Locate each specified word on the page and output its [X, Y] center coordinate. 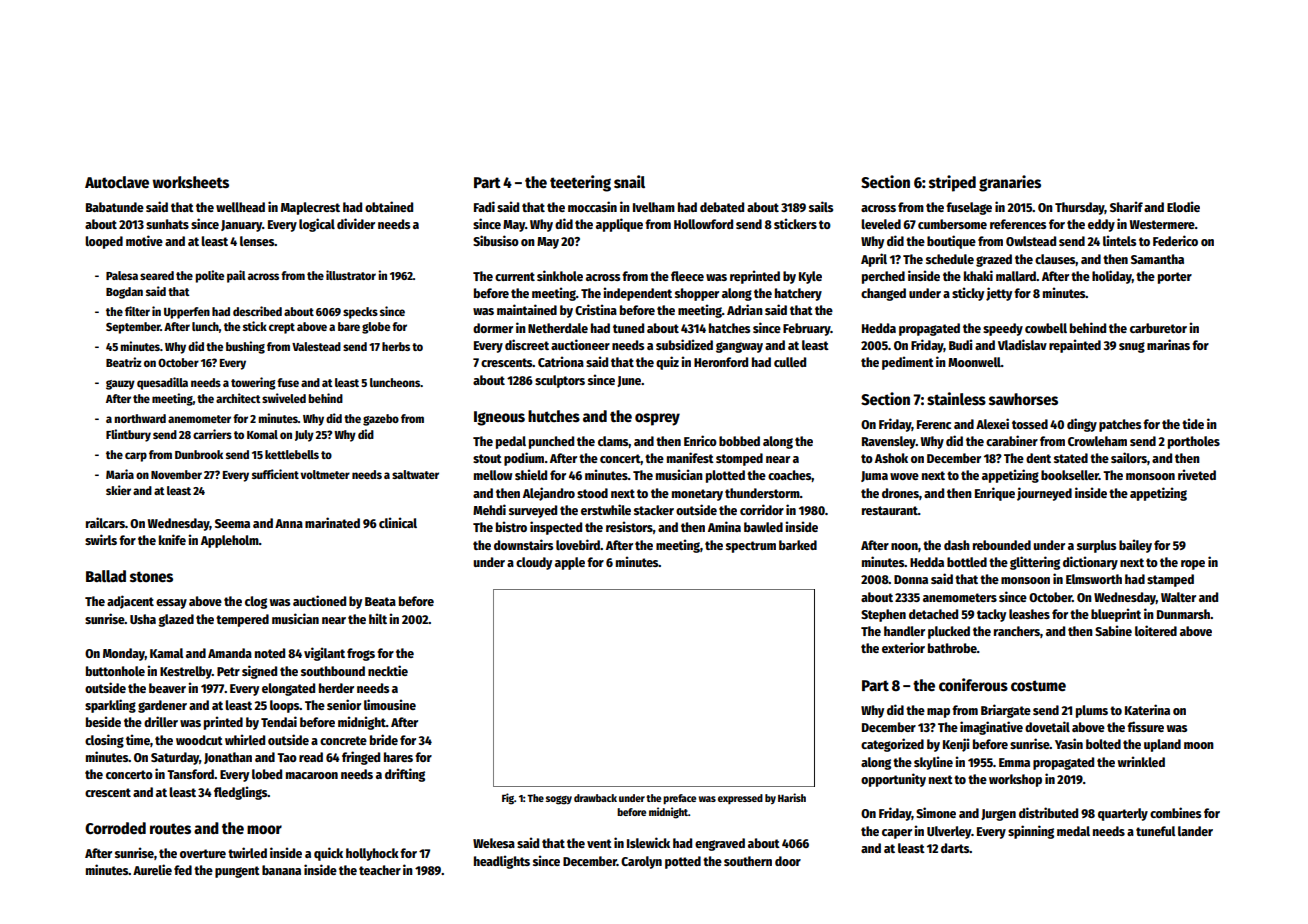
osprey [657, 419]
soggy [559, 800]
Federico [1175, 240]
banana [281, 870]
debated [722, 207]
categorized [892, 745]
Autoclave [117, 182]
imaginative [991, 728]
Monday [124, 654]
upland [1162, 745]
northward [140, 418]
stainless [956, 399]
